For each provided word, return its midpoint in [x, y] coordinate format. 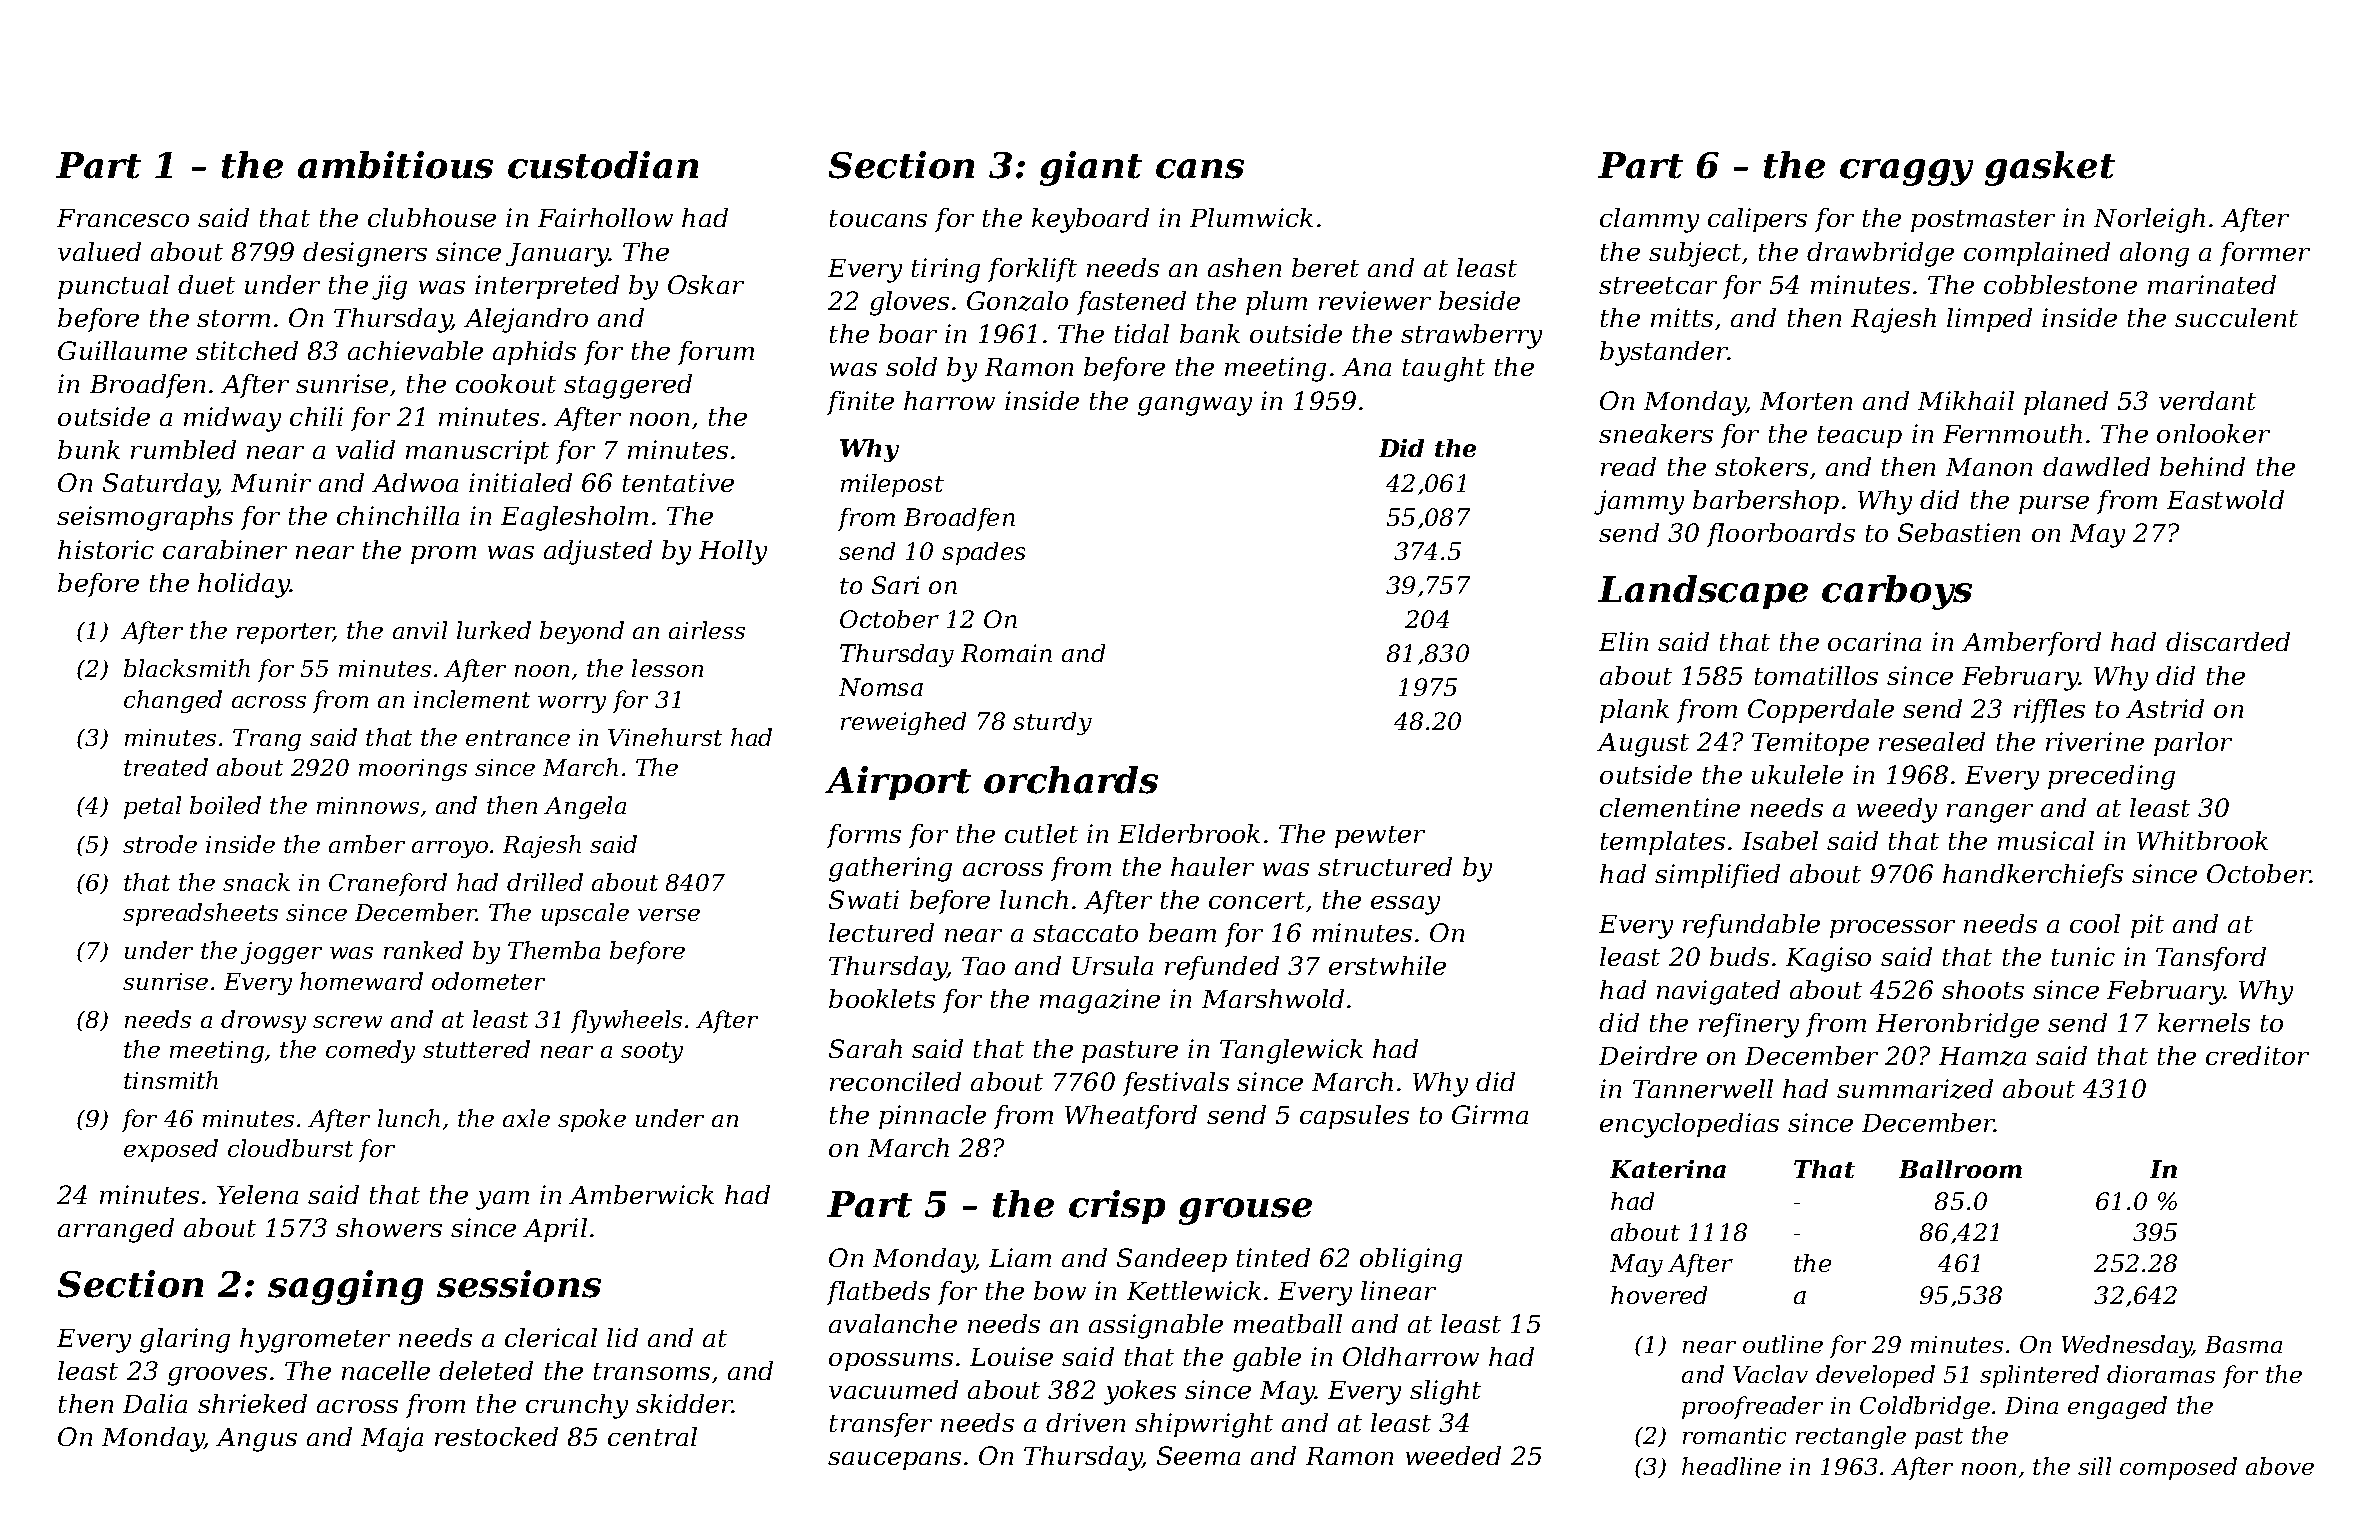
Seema [1198, 1455]
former [2265, 254]
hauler [1212, 866]
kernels [2204, 1022]
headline [1731, 1466]
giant [1091, 168]
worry [572, 704]
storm [233, 318]
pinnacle [932, 1117]
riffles [2049, 711]
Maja [392, 1439]
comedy [370, 1051]
